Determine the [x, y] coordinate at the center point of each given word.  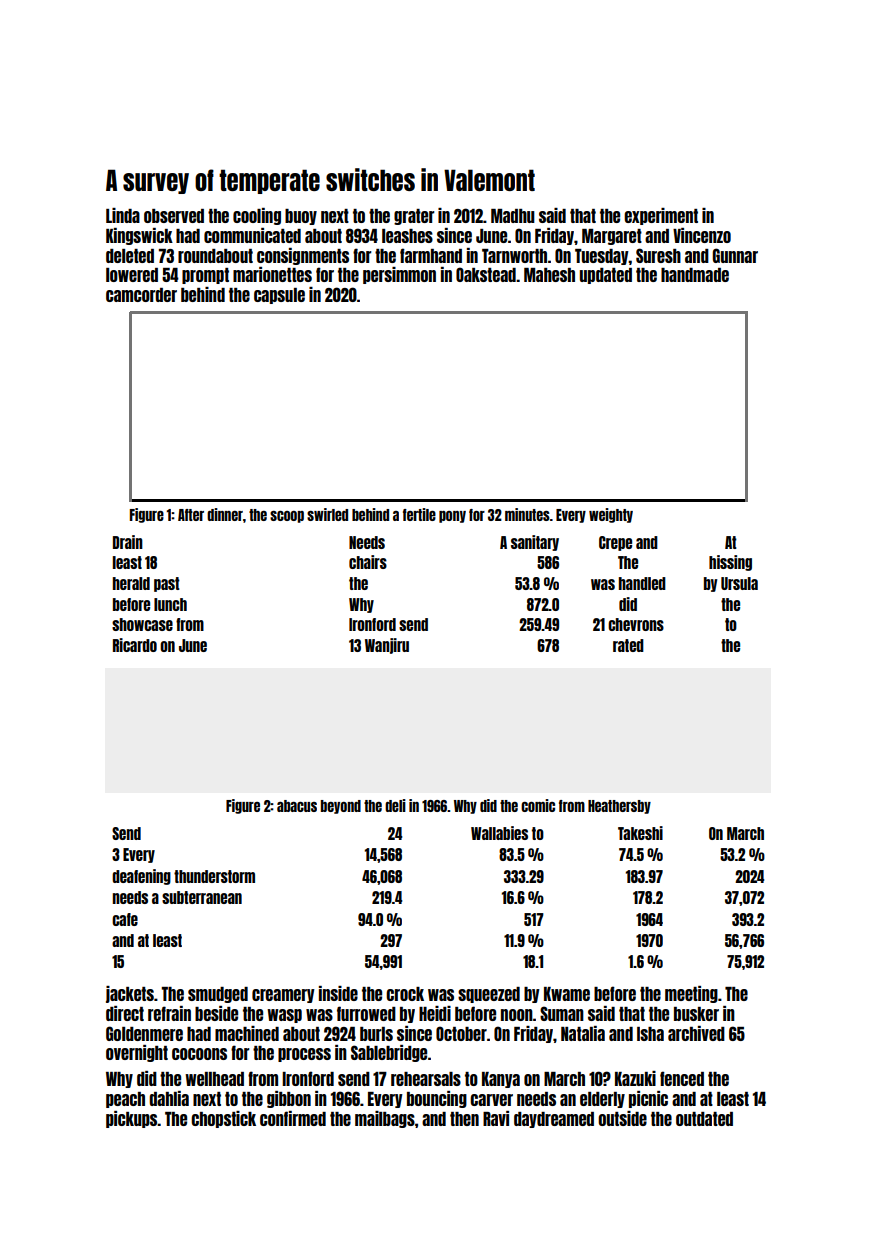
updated [606, 276]
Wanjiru [387, 646]
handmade [695, 275]
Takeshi [640, 833]
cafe [125, 919]
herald [131, 583]
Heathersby [619, 807]
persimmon [399, 275]
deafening [141, 877]
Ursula [739, 583]
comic [538, 805]
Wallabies [499, 833]
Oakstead [486, 274]
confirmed [293, 1118]
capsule [279, 296]
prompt [205, 276]
